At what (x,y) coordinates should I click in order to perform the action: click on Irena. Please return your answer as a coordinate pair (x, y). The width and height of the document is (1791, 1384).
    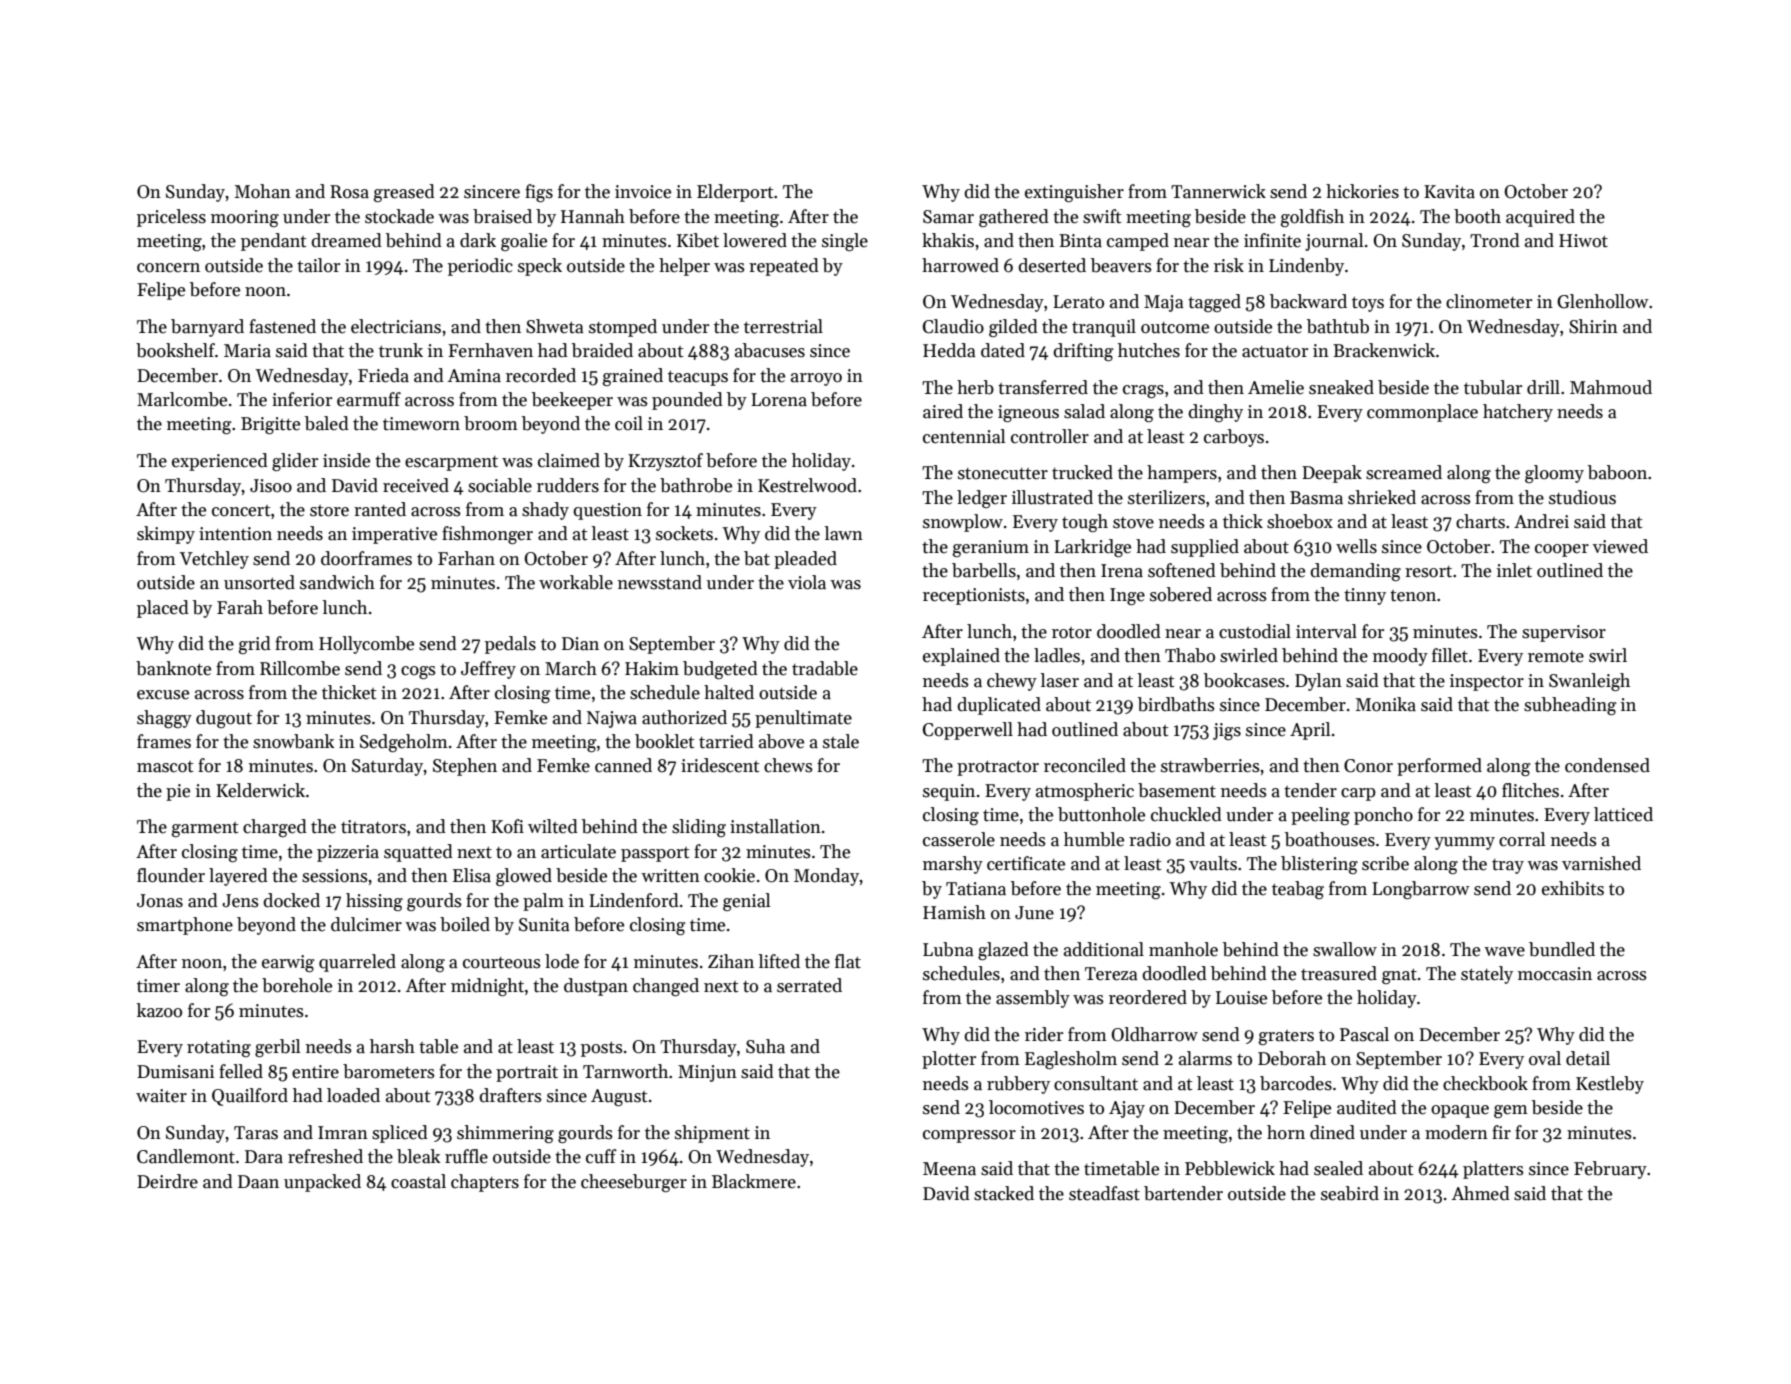
    Looking at the image, I should click on (1122, 571).
